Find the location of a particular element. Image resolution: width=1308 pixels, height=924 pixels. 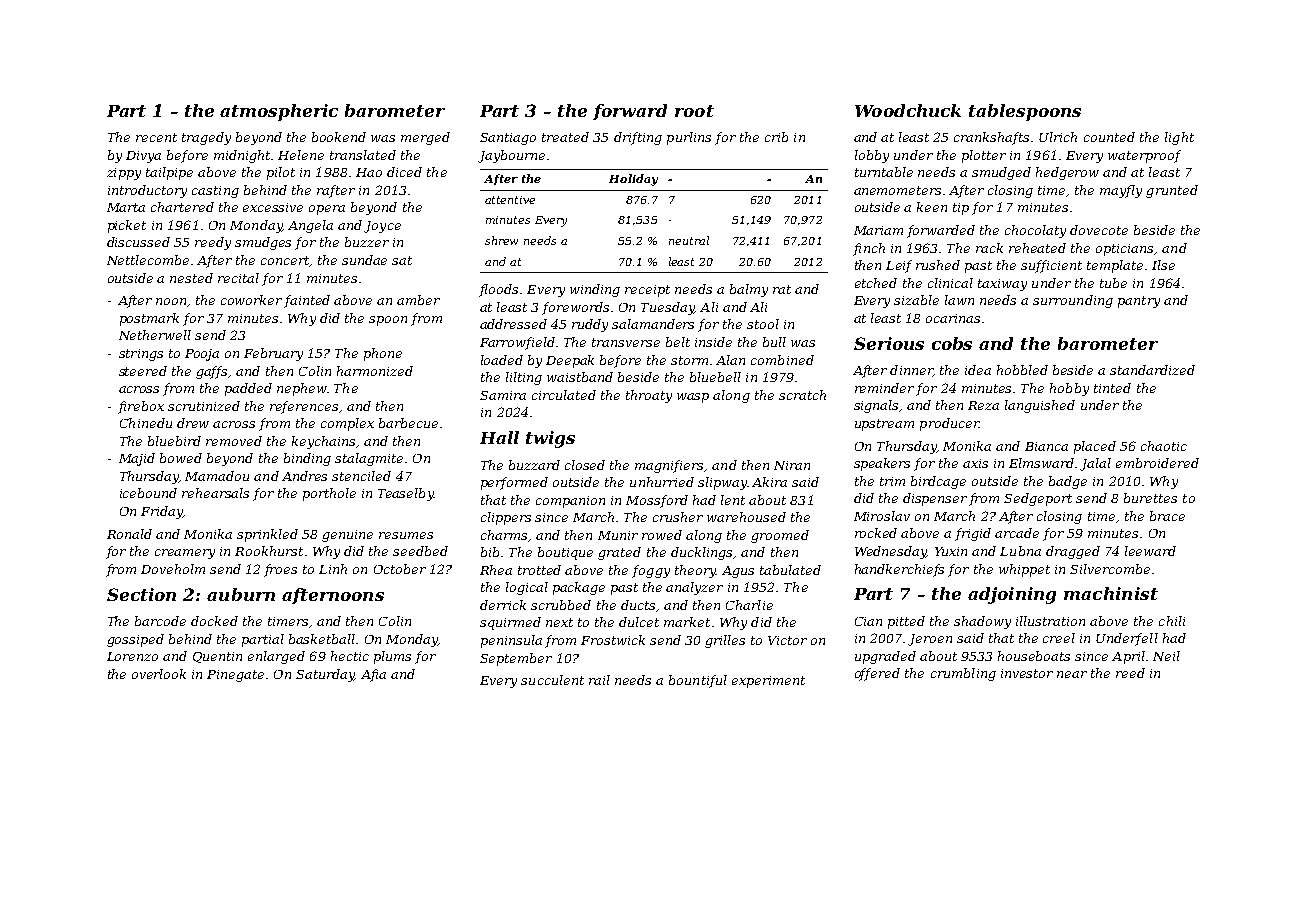

offered is located at coordinates (877, 674).
